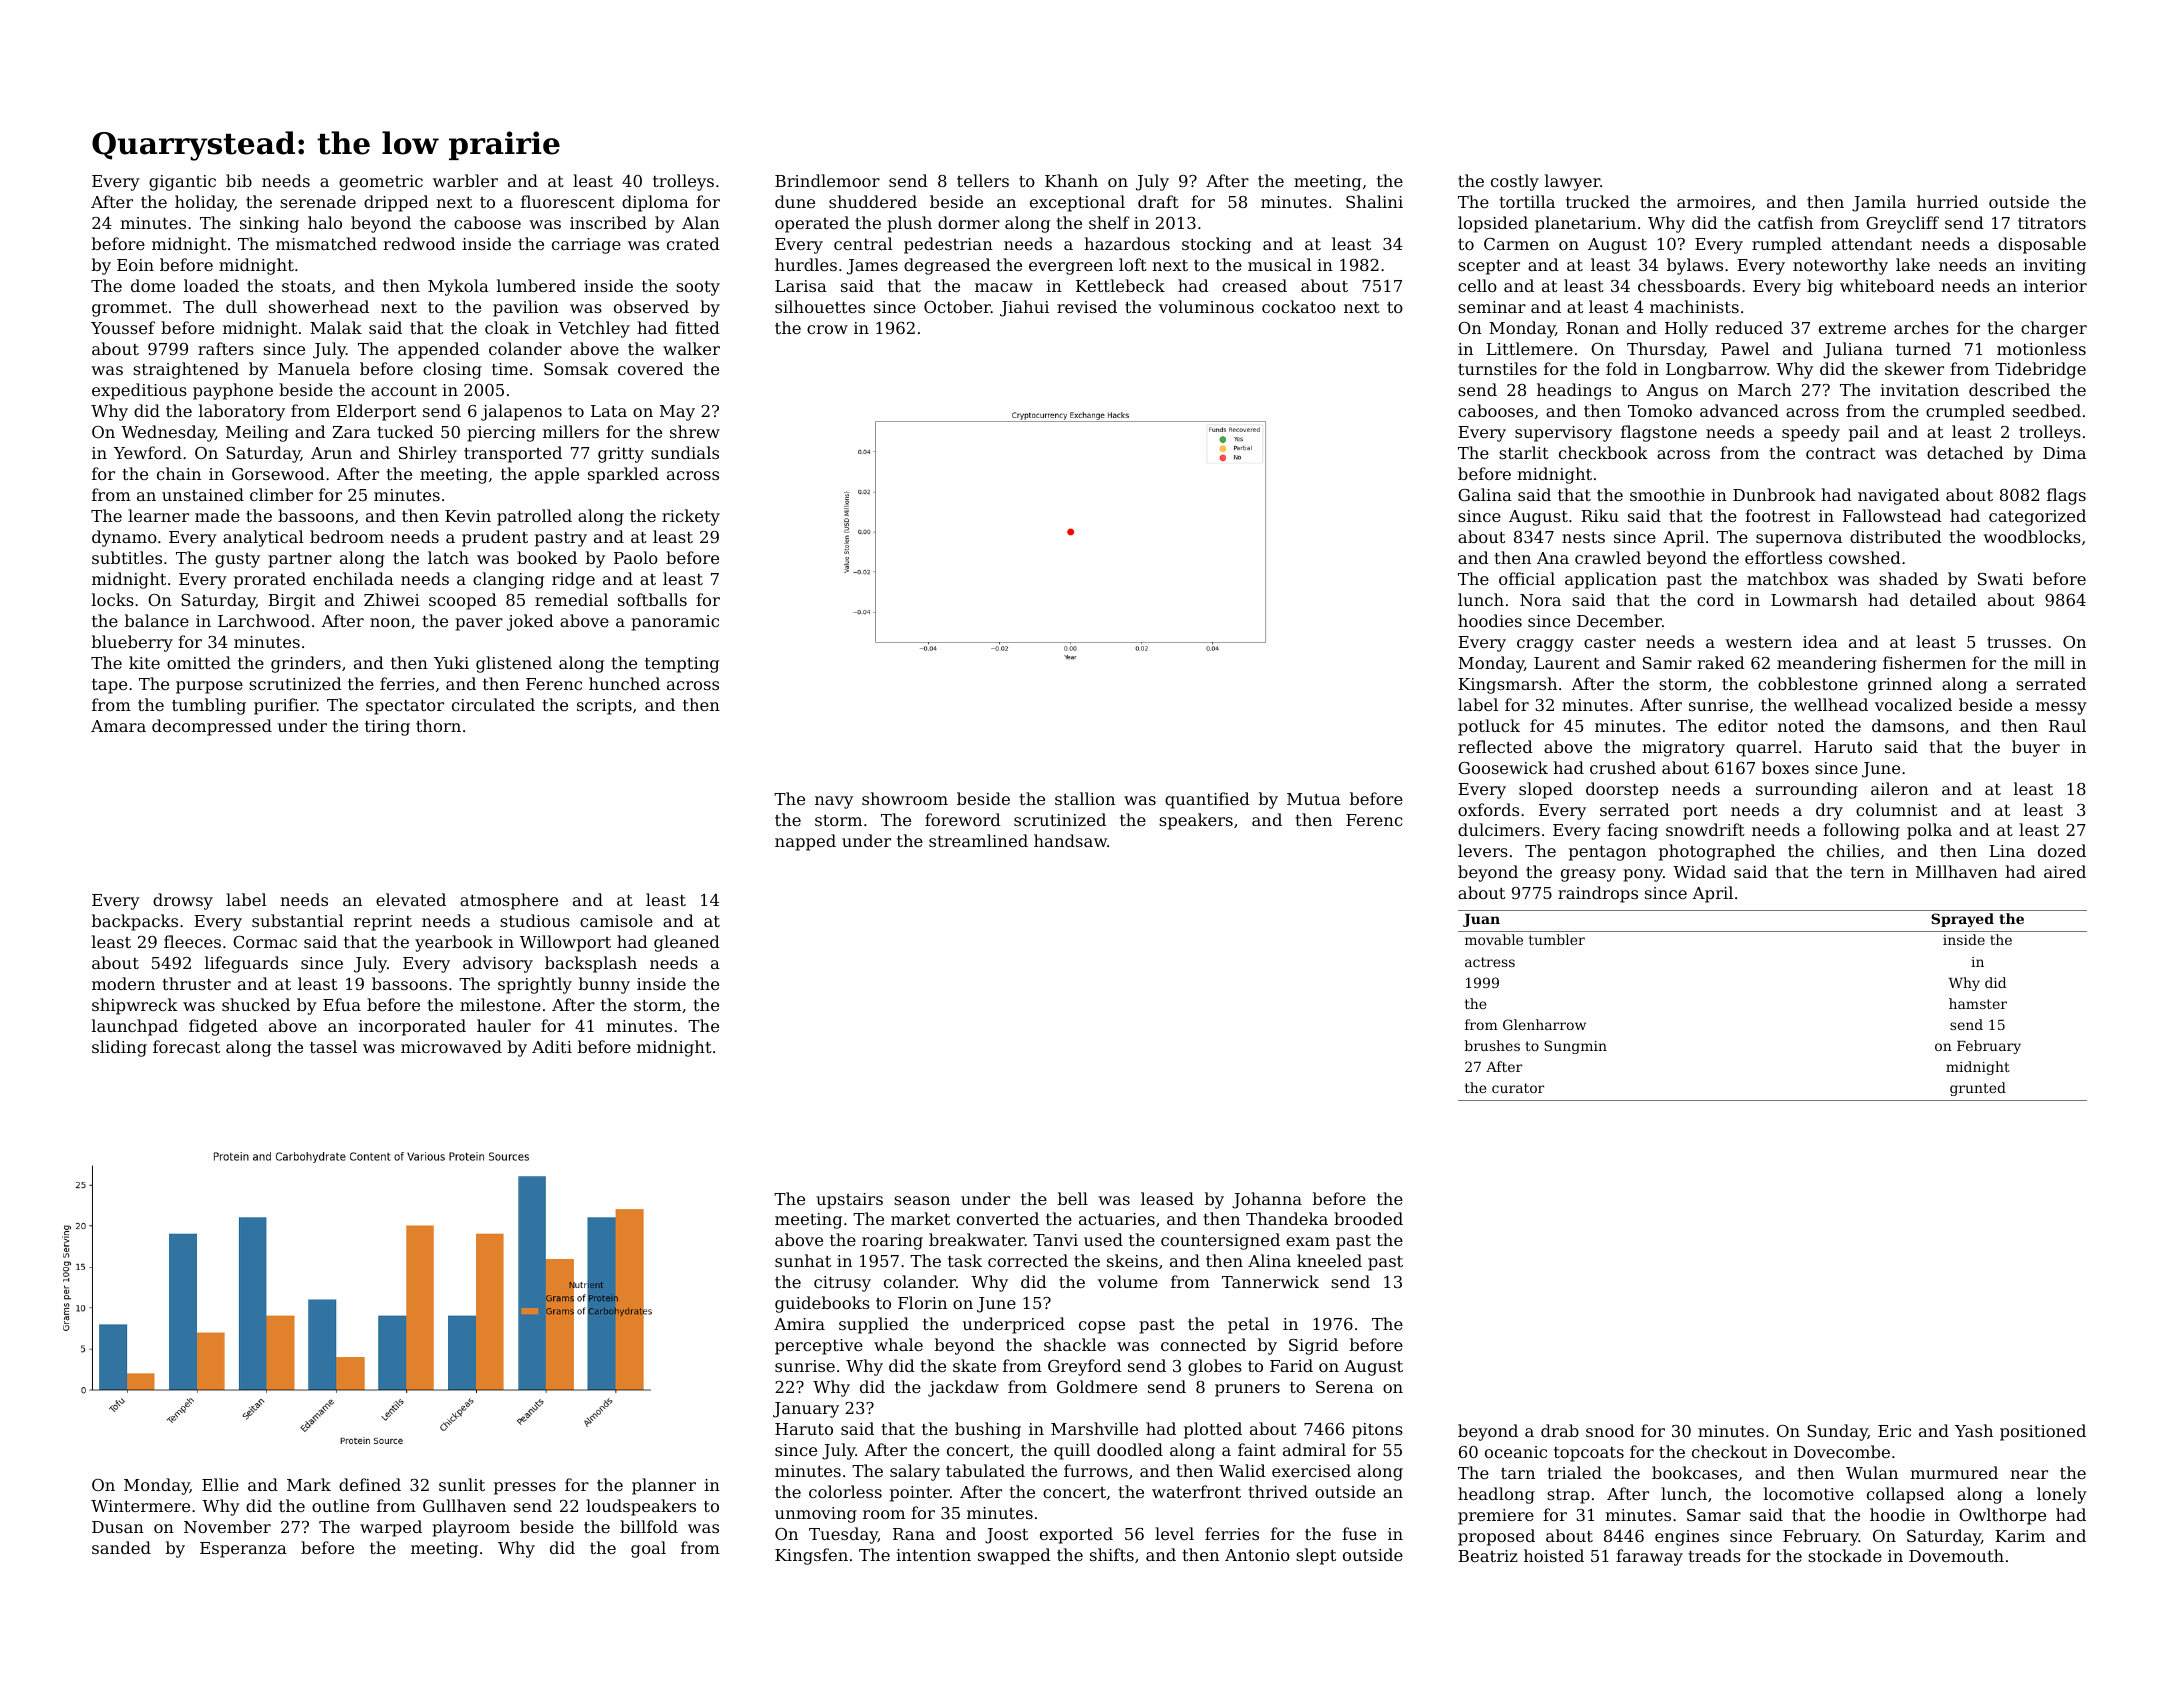  Describe the element at coordinates (1956, 1555) in the image. I see `Dovemouth` at that location.
